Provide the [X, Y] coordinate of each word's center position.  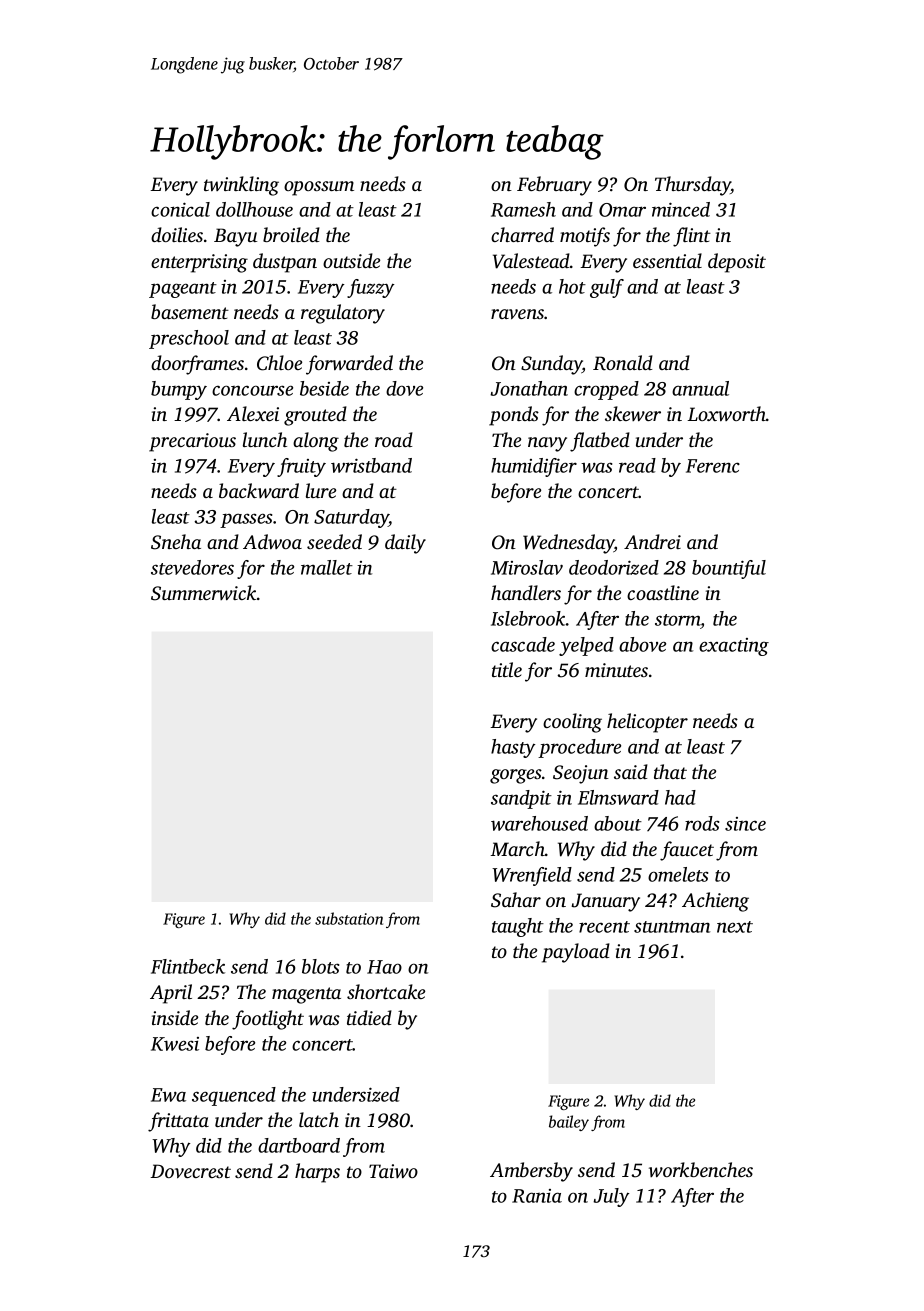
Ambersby [531, 1172]
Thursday [693, 186]
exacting [734, 647]
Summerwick [204, 593]
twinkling [241, 186]
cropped [606, 390]
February [554, 186]
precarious [192, 442]
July [611, 1197]
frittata [178, 1122]
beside [324, 388]
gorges [516, 776]
